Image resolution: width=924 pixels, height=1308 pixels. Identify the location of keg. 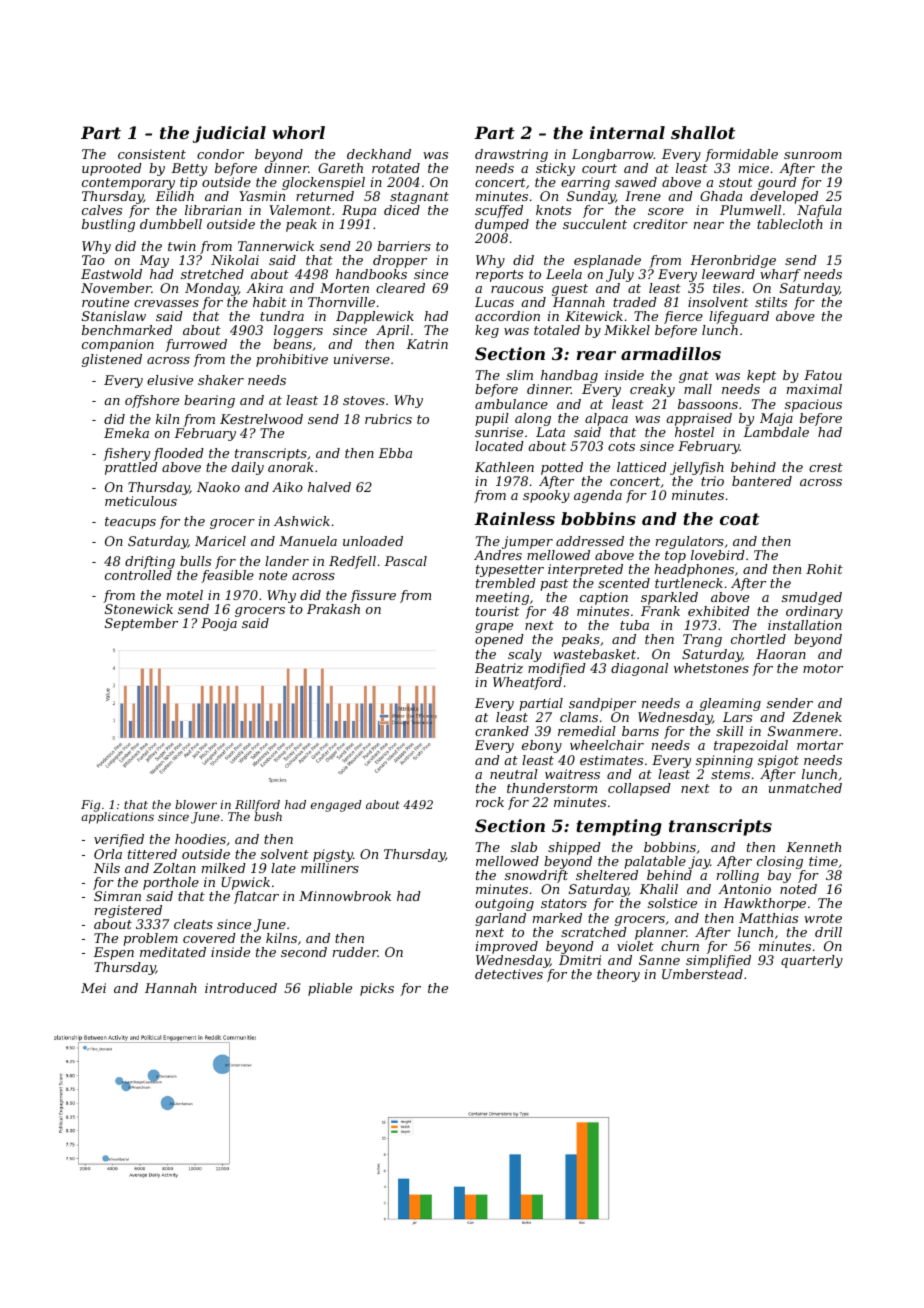
(487, 331).
